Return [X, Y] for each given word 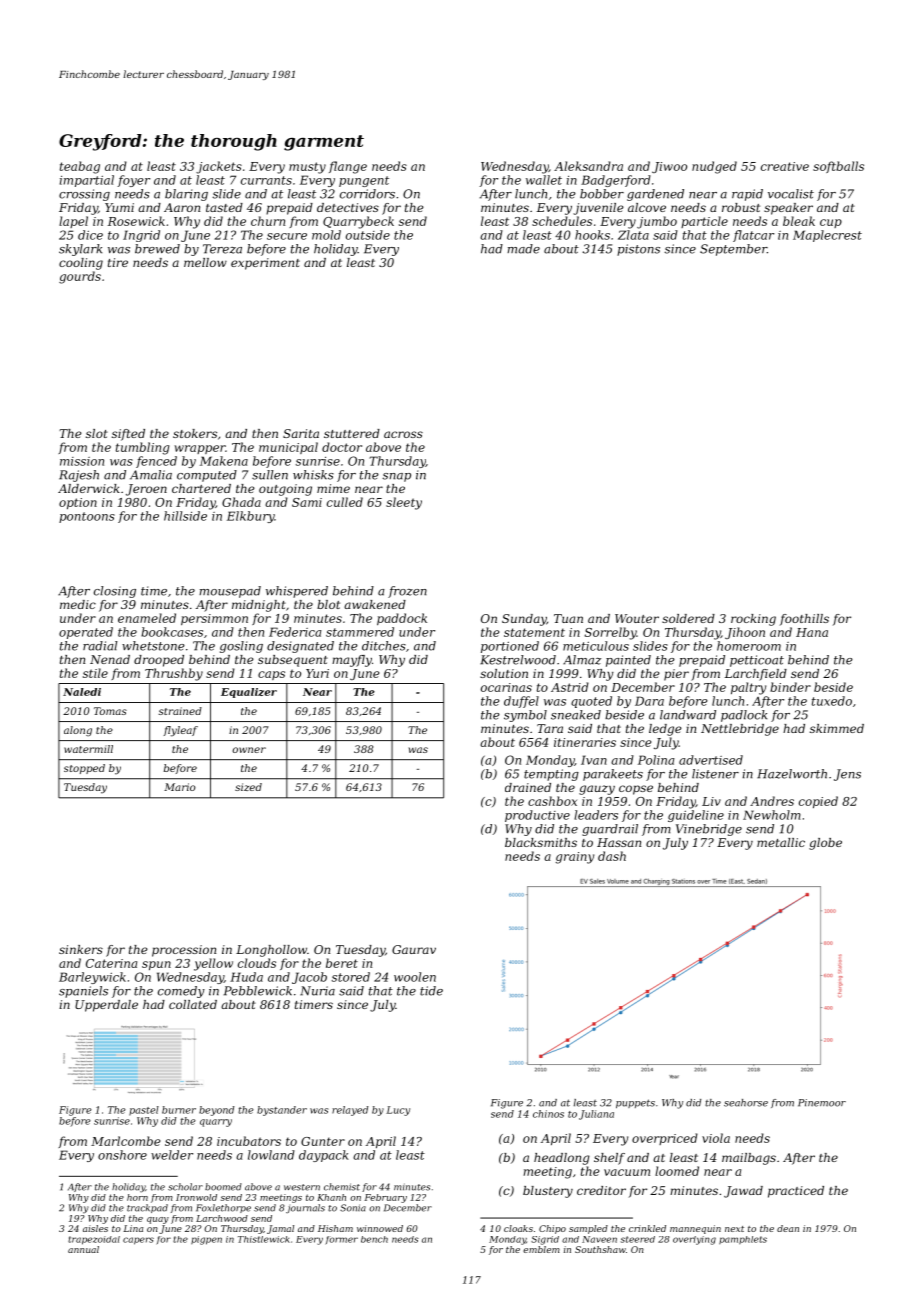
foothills [804, 620]
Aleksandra [588, 166]
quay [158, 1220]
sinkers [81, 949]
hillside [185, 516]
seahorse [746, 1103]
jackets [219, 167]
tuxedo [832, 701]
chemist [342, 1187]
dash [612, 856]
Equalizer [249, 693]
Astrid [570, 687]
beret [342, 963]
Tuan [568, 618]
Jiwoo [669, 167]
